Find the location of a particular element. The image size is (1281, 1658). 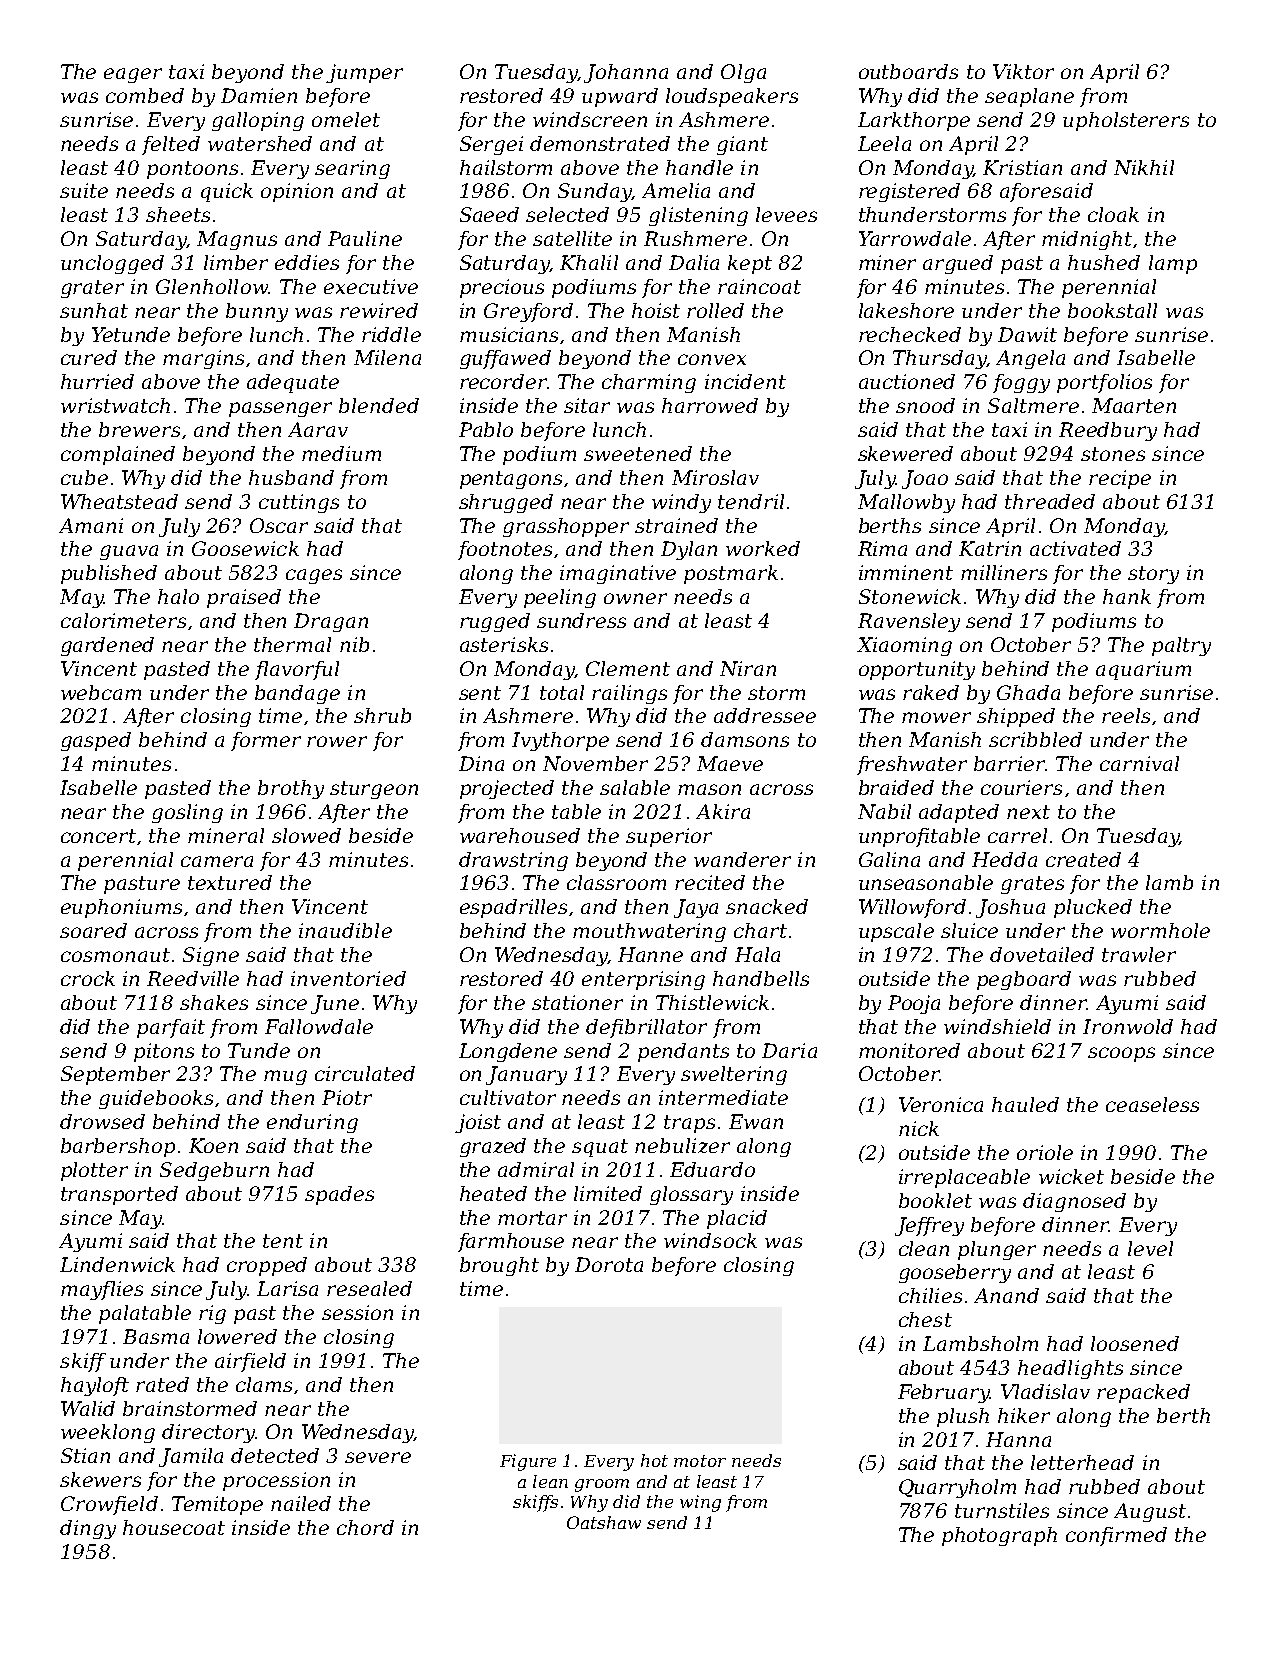

Oatshaw is located at coordinates (604, 1522).
